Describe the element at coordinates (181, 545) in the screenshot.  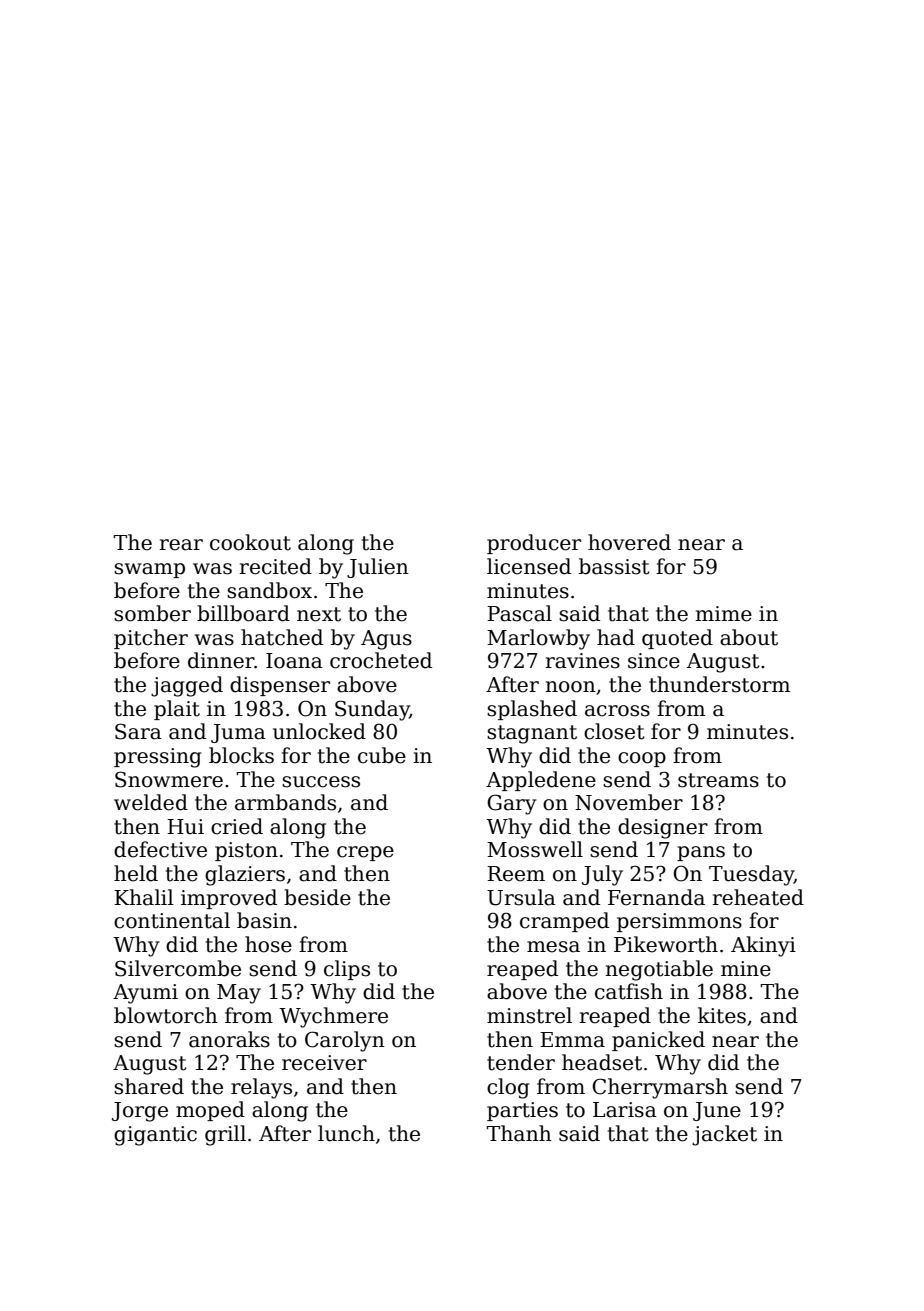
I see `rear` at that location.
